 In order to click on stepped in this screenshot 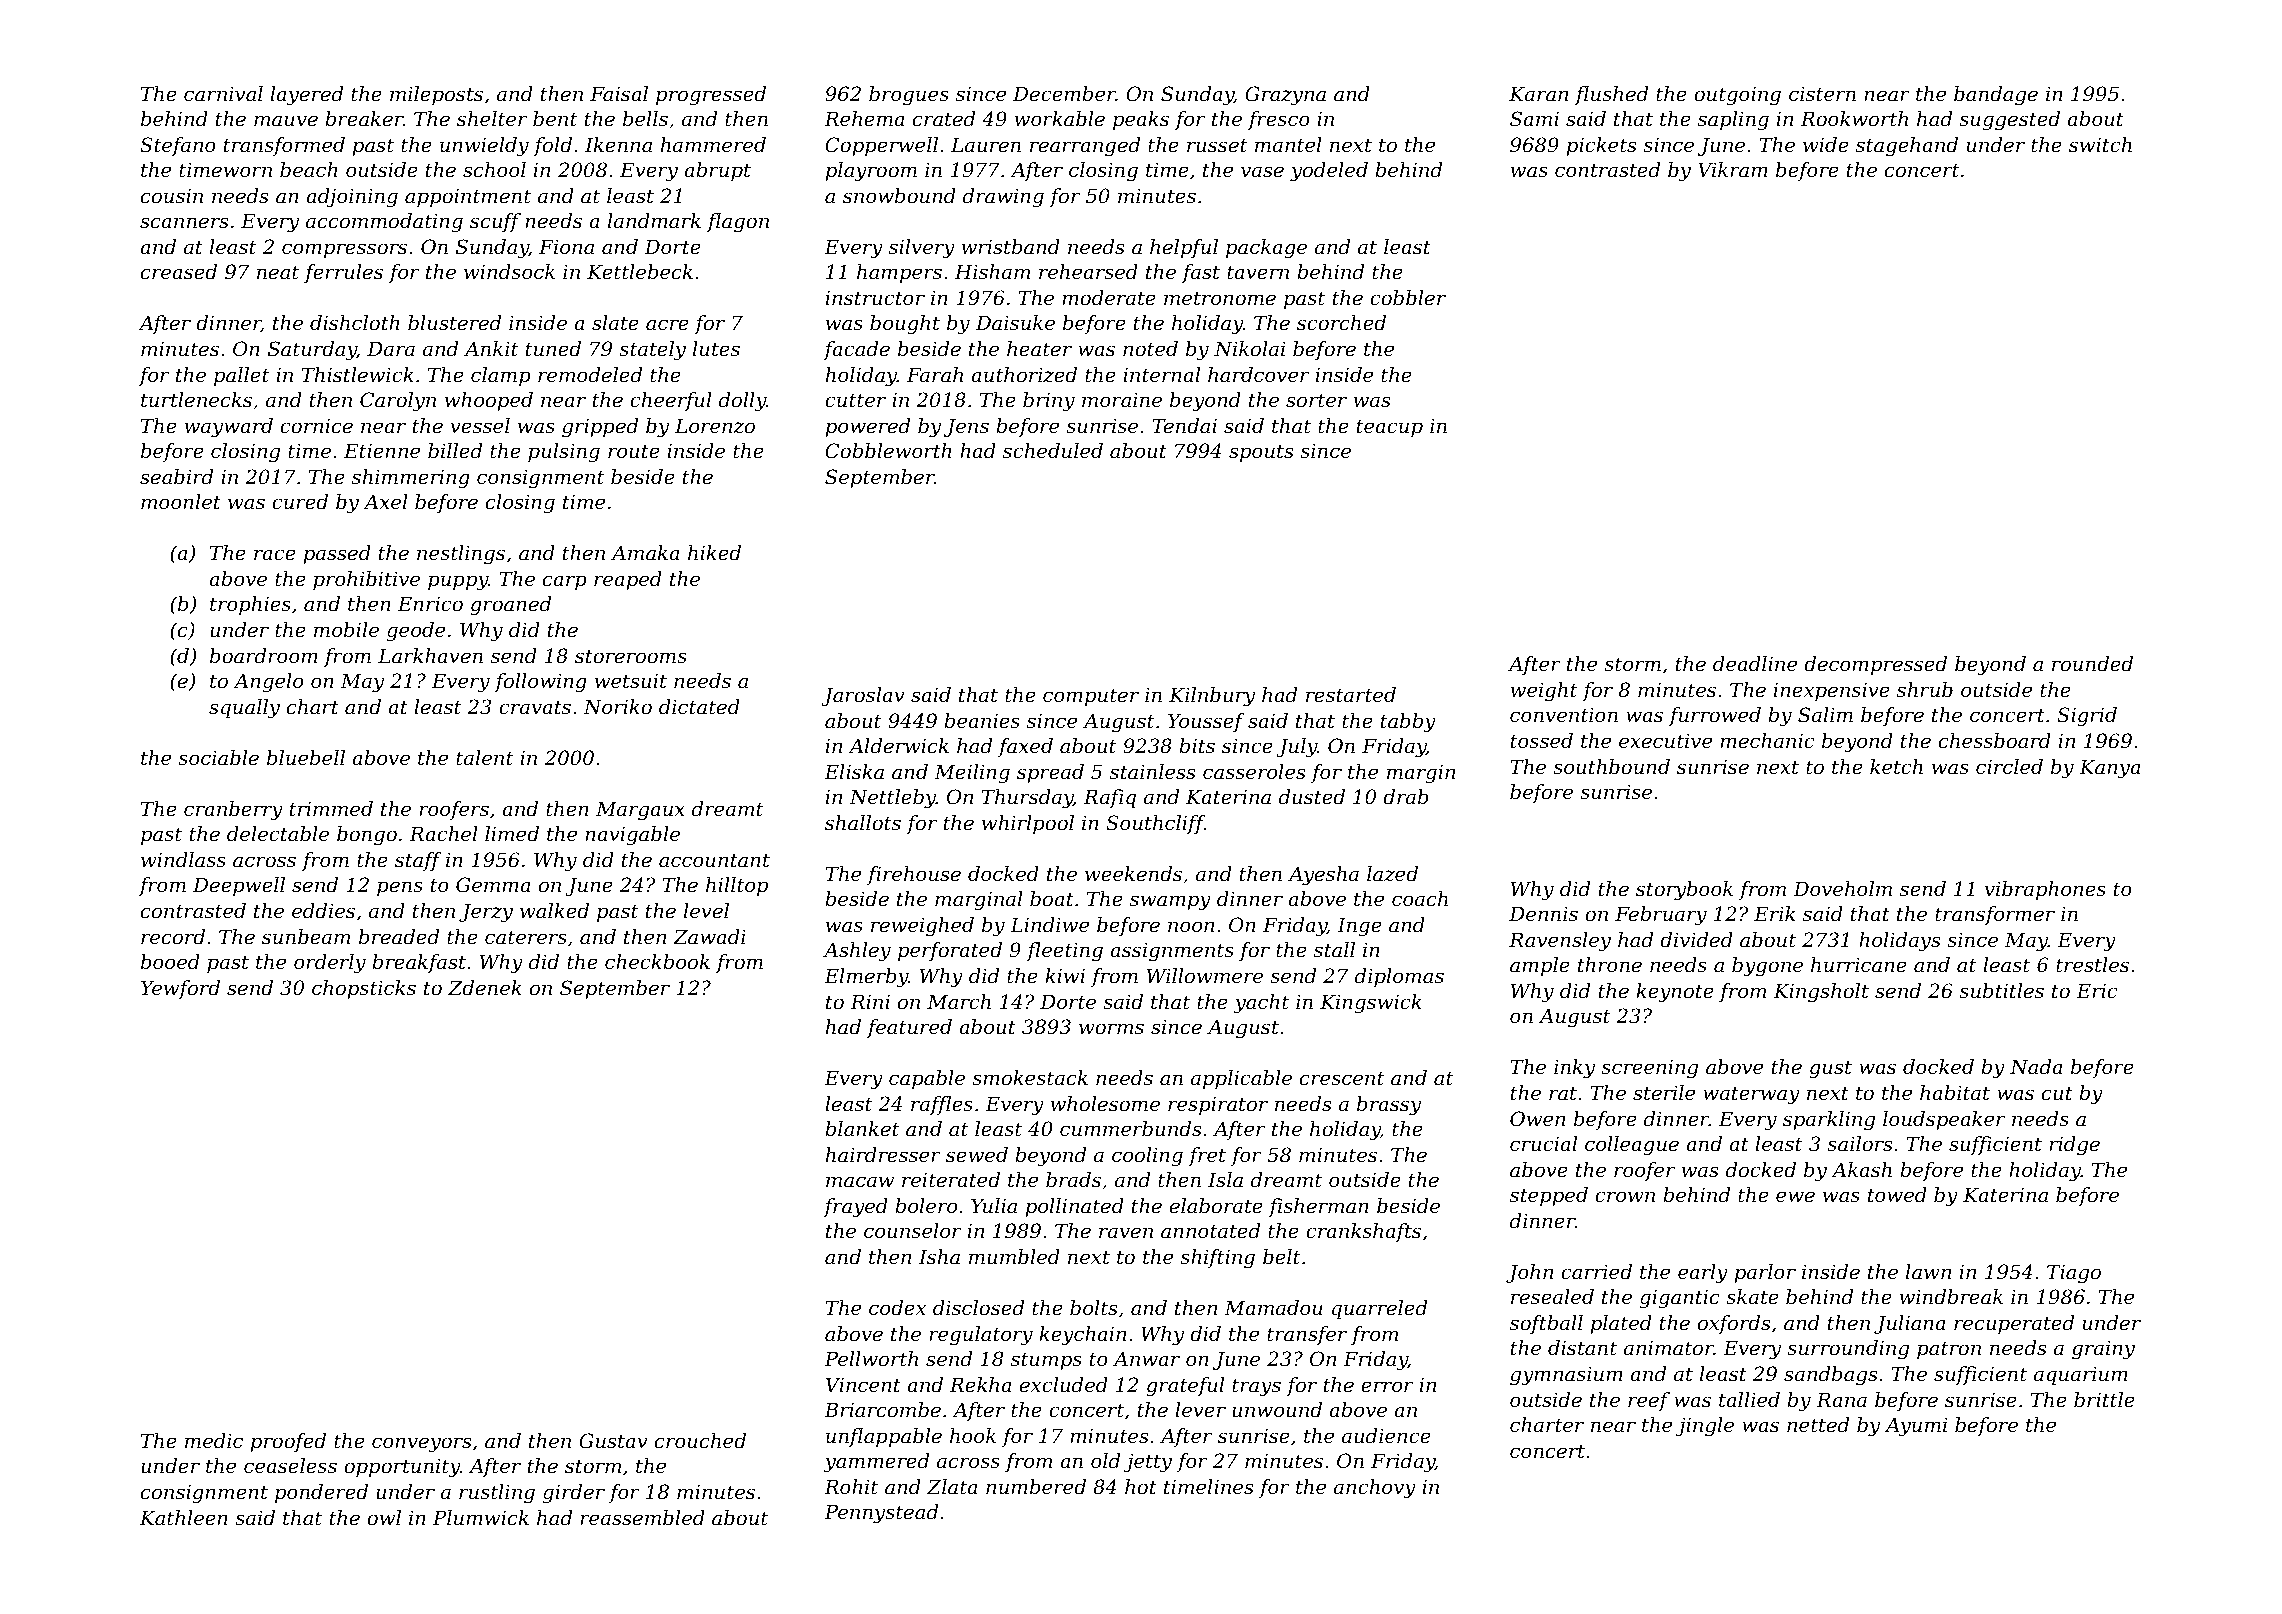, I will do `click(1549, 1196)`.
